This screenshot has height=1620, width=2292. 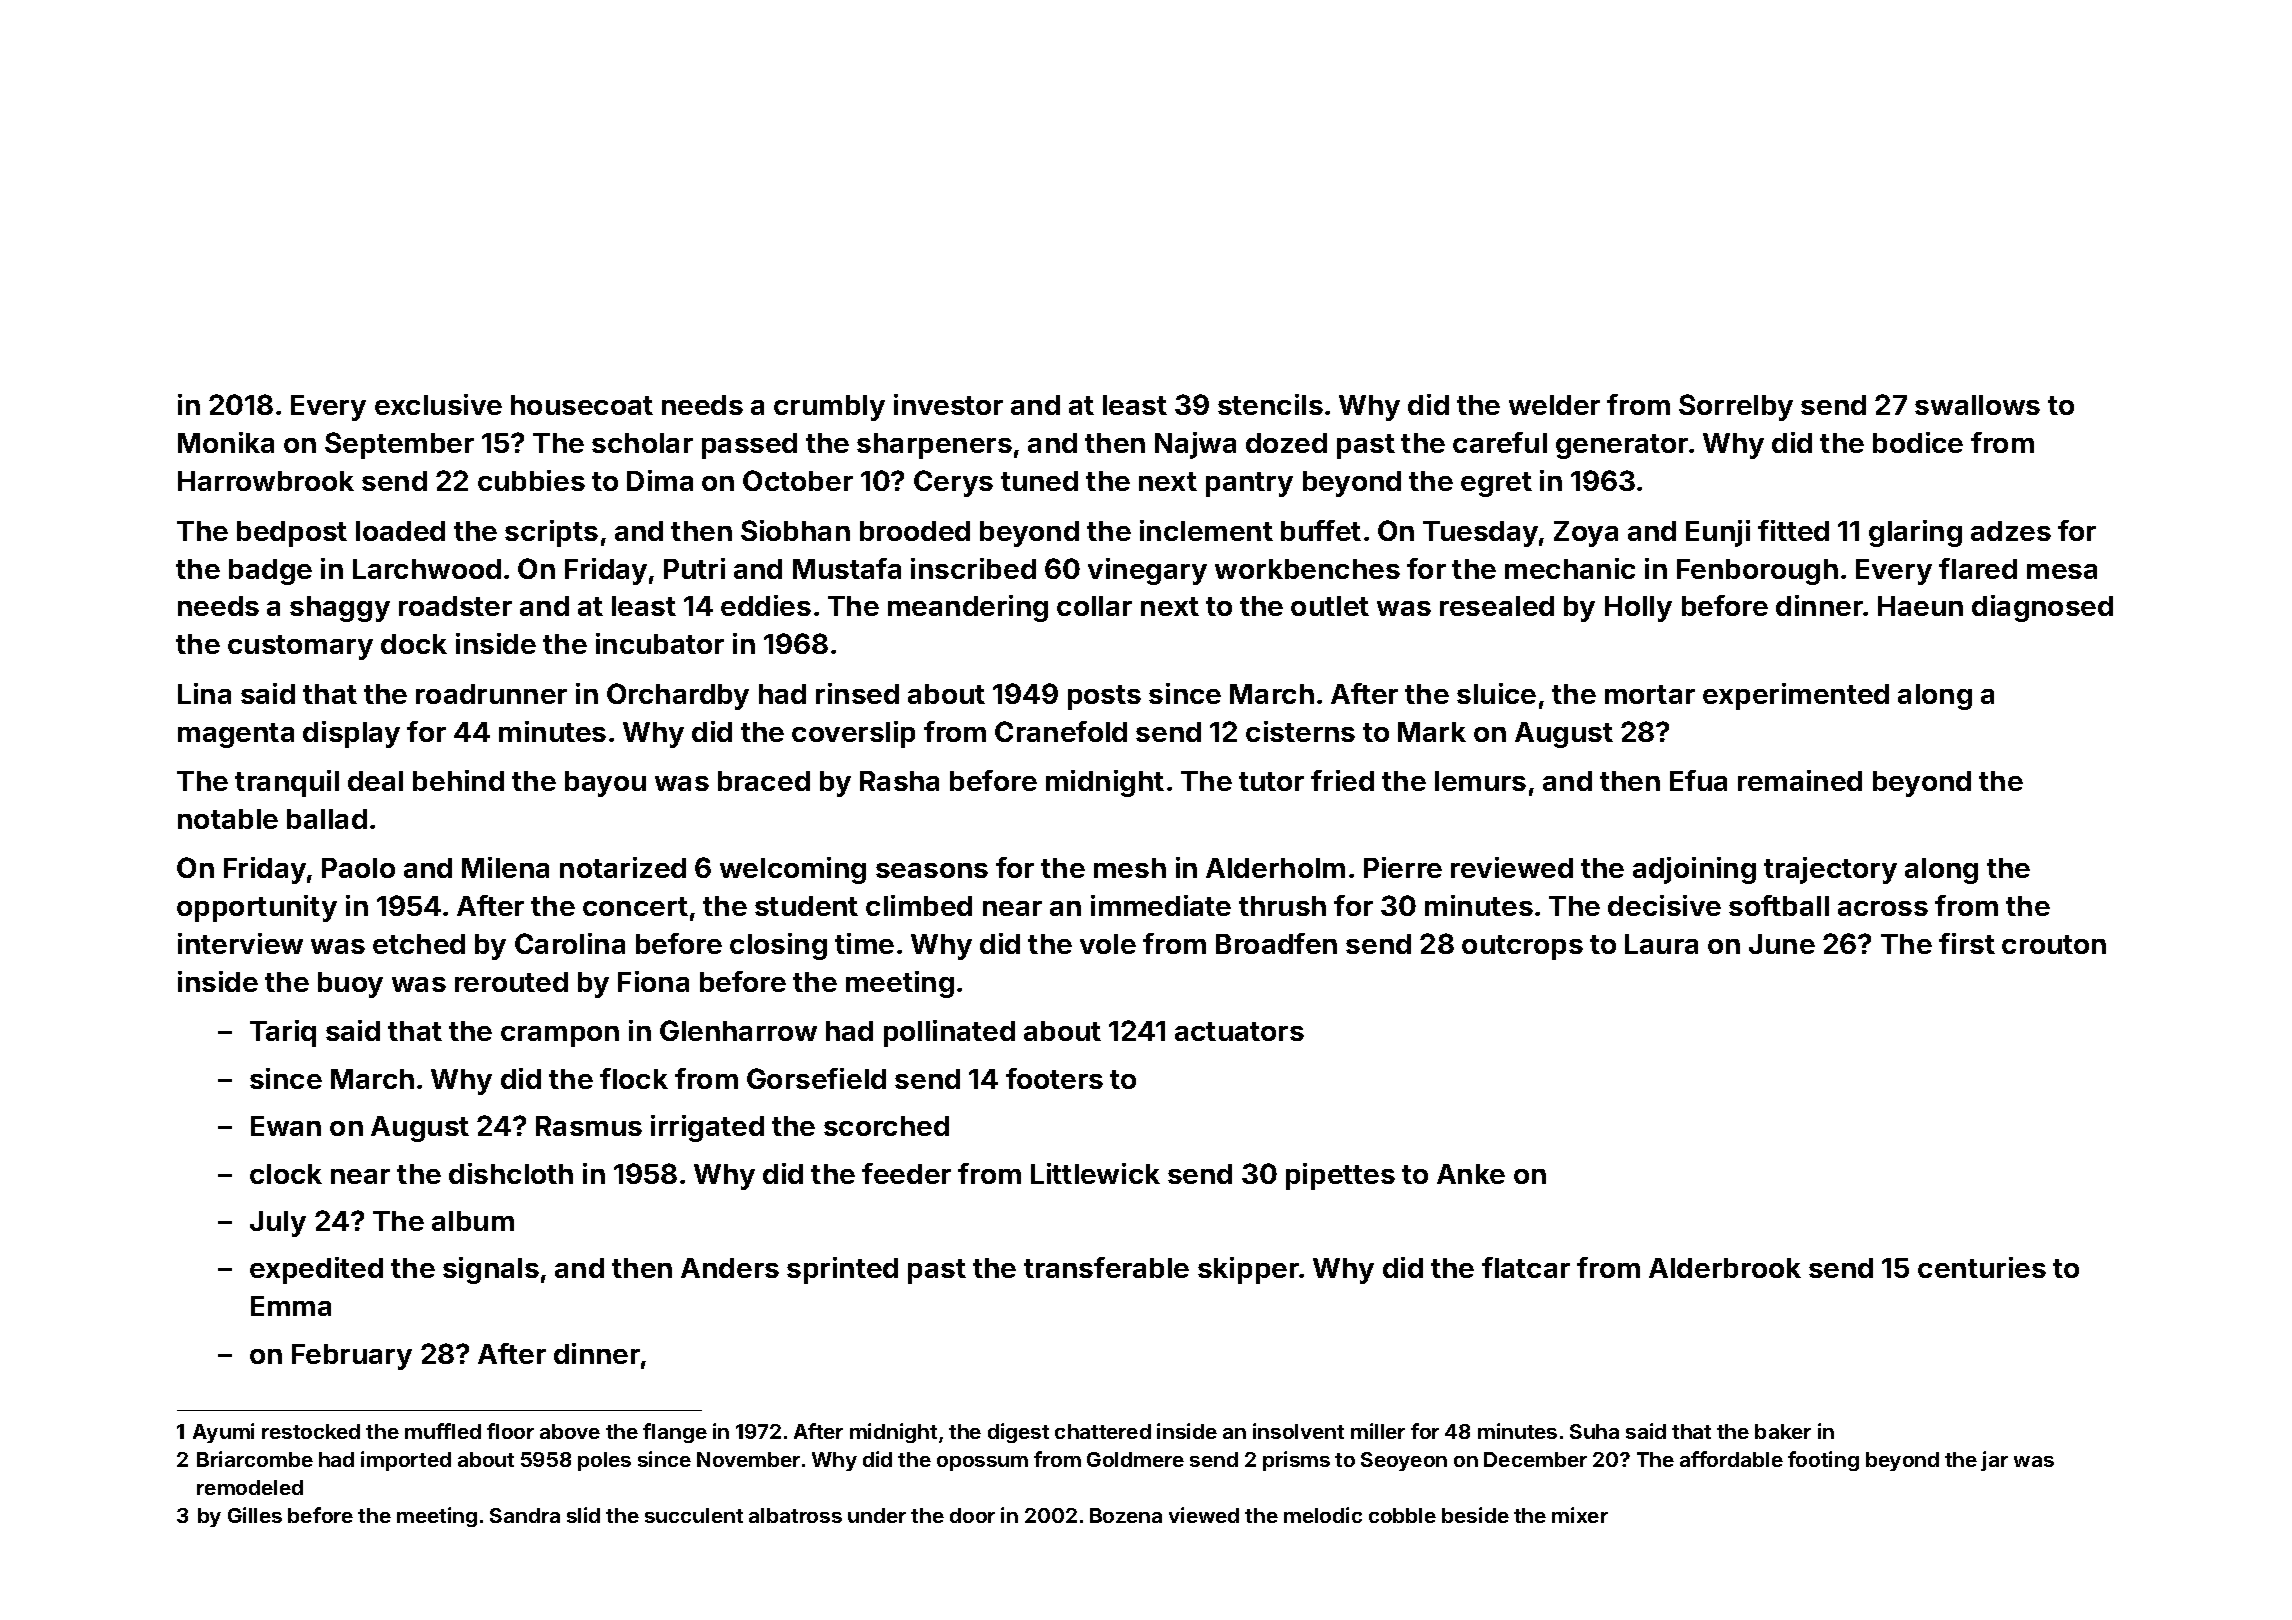 I want to click on dock, so click(x=414, y=644).
